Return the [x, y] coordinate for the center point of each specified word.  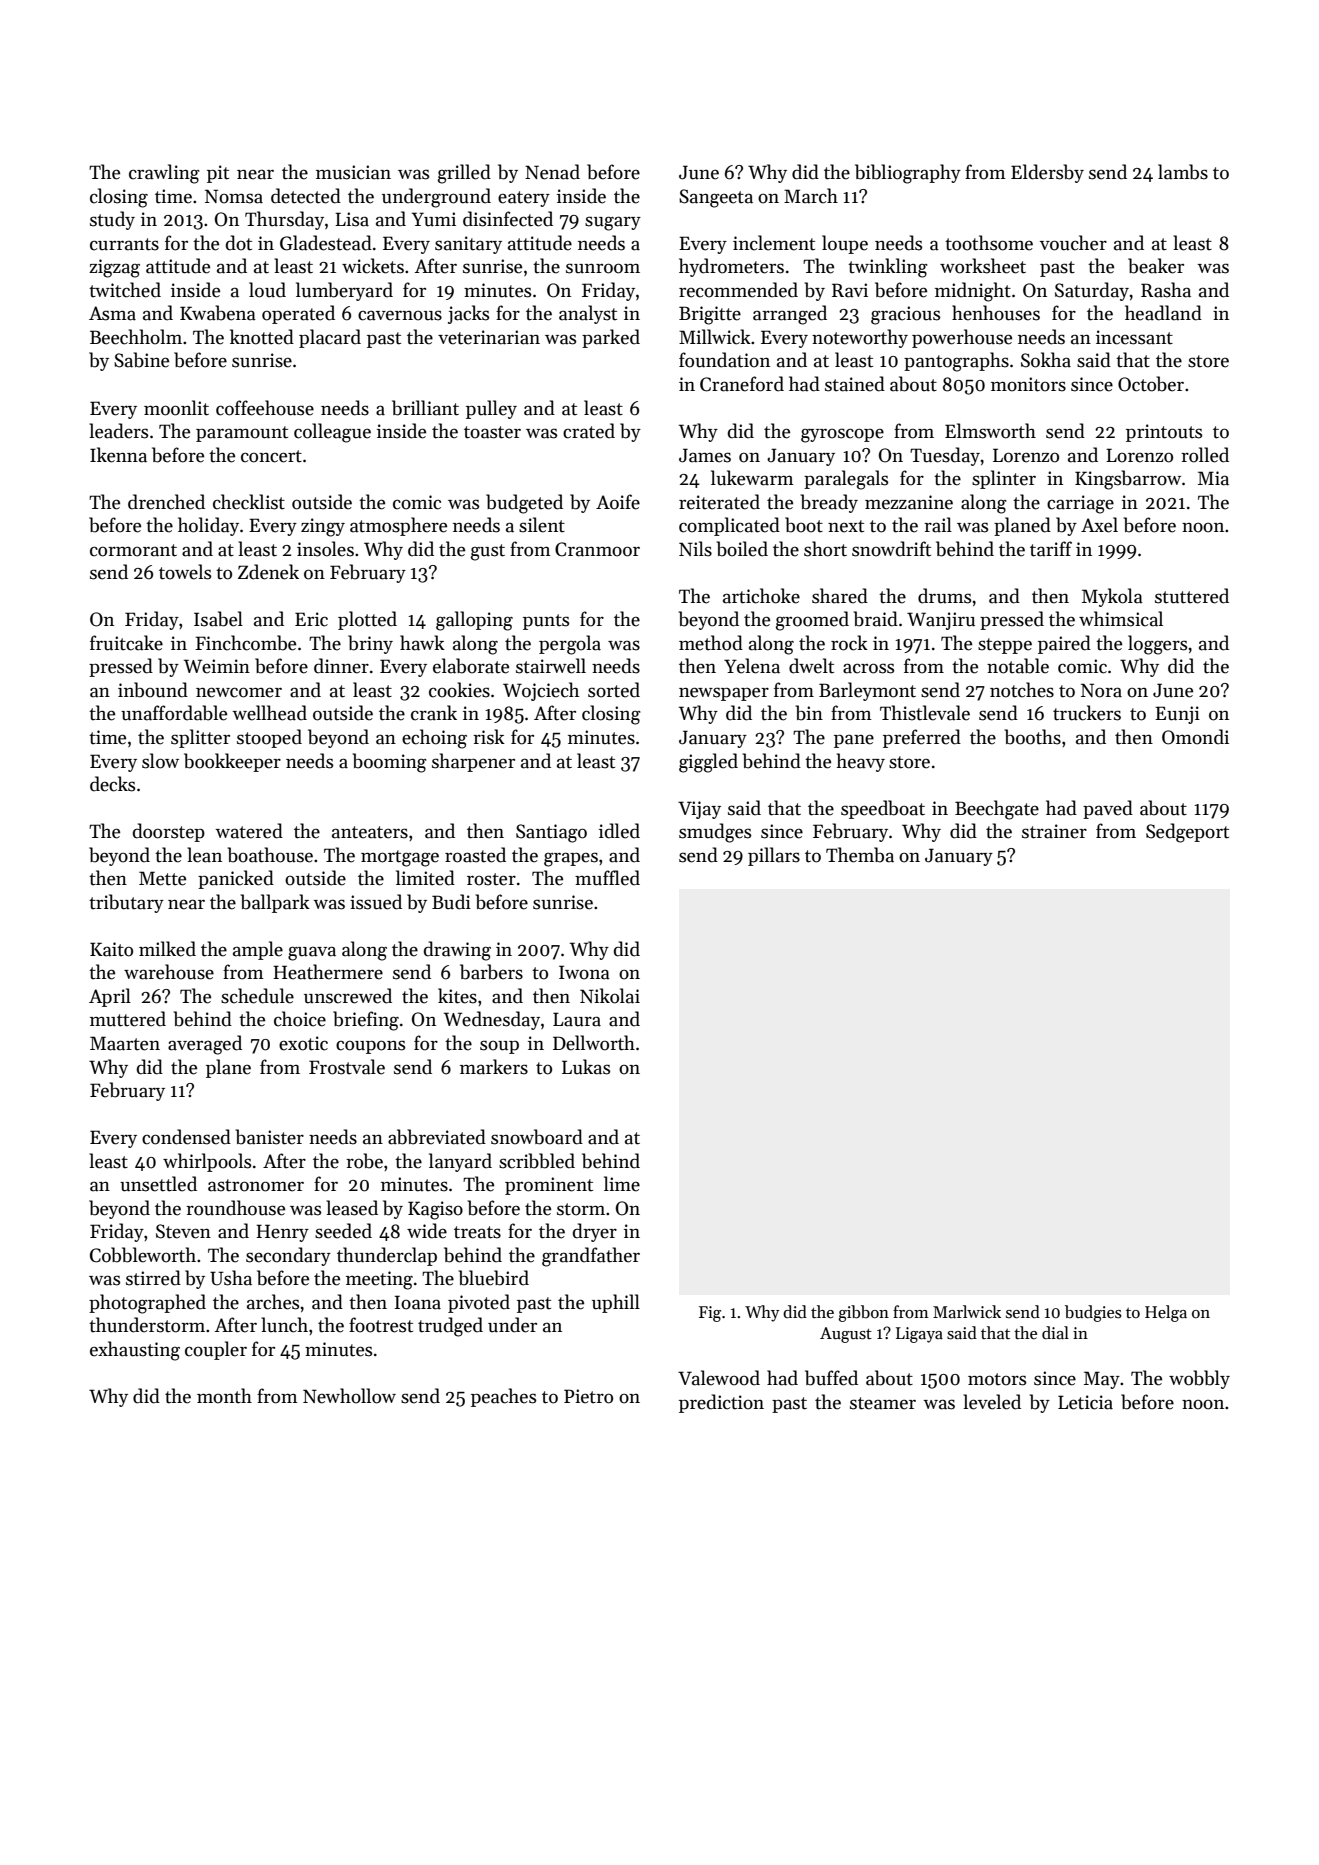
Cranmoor [597, 549]
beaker [1156, 266]
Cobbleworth [143, 1255]
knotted [262, 337]
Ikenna [118, 455]
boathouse [270, 855]
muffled [607, 878]
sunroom [603, 268]
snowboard [537, 1137]
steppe [1005, 646]
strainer [1054, 831]
